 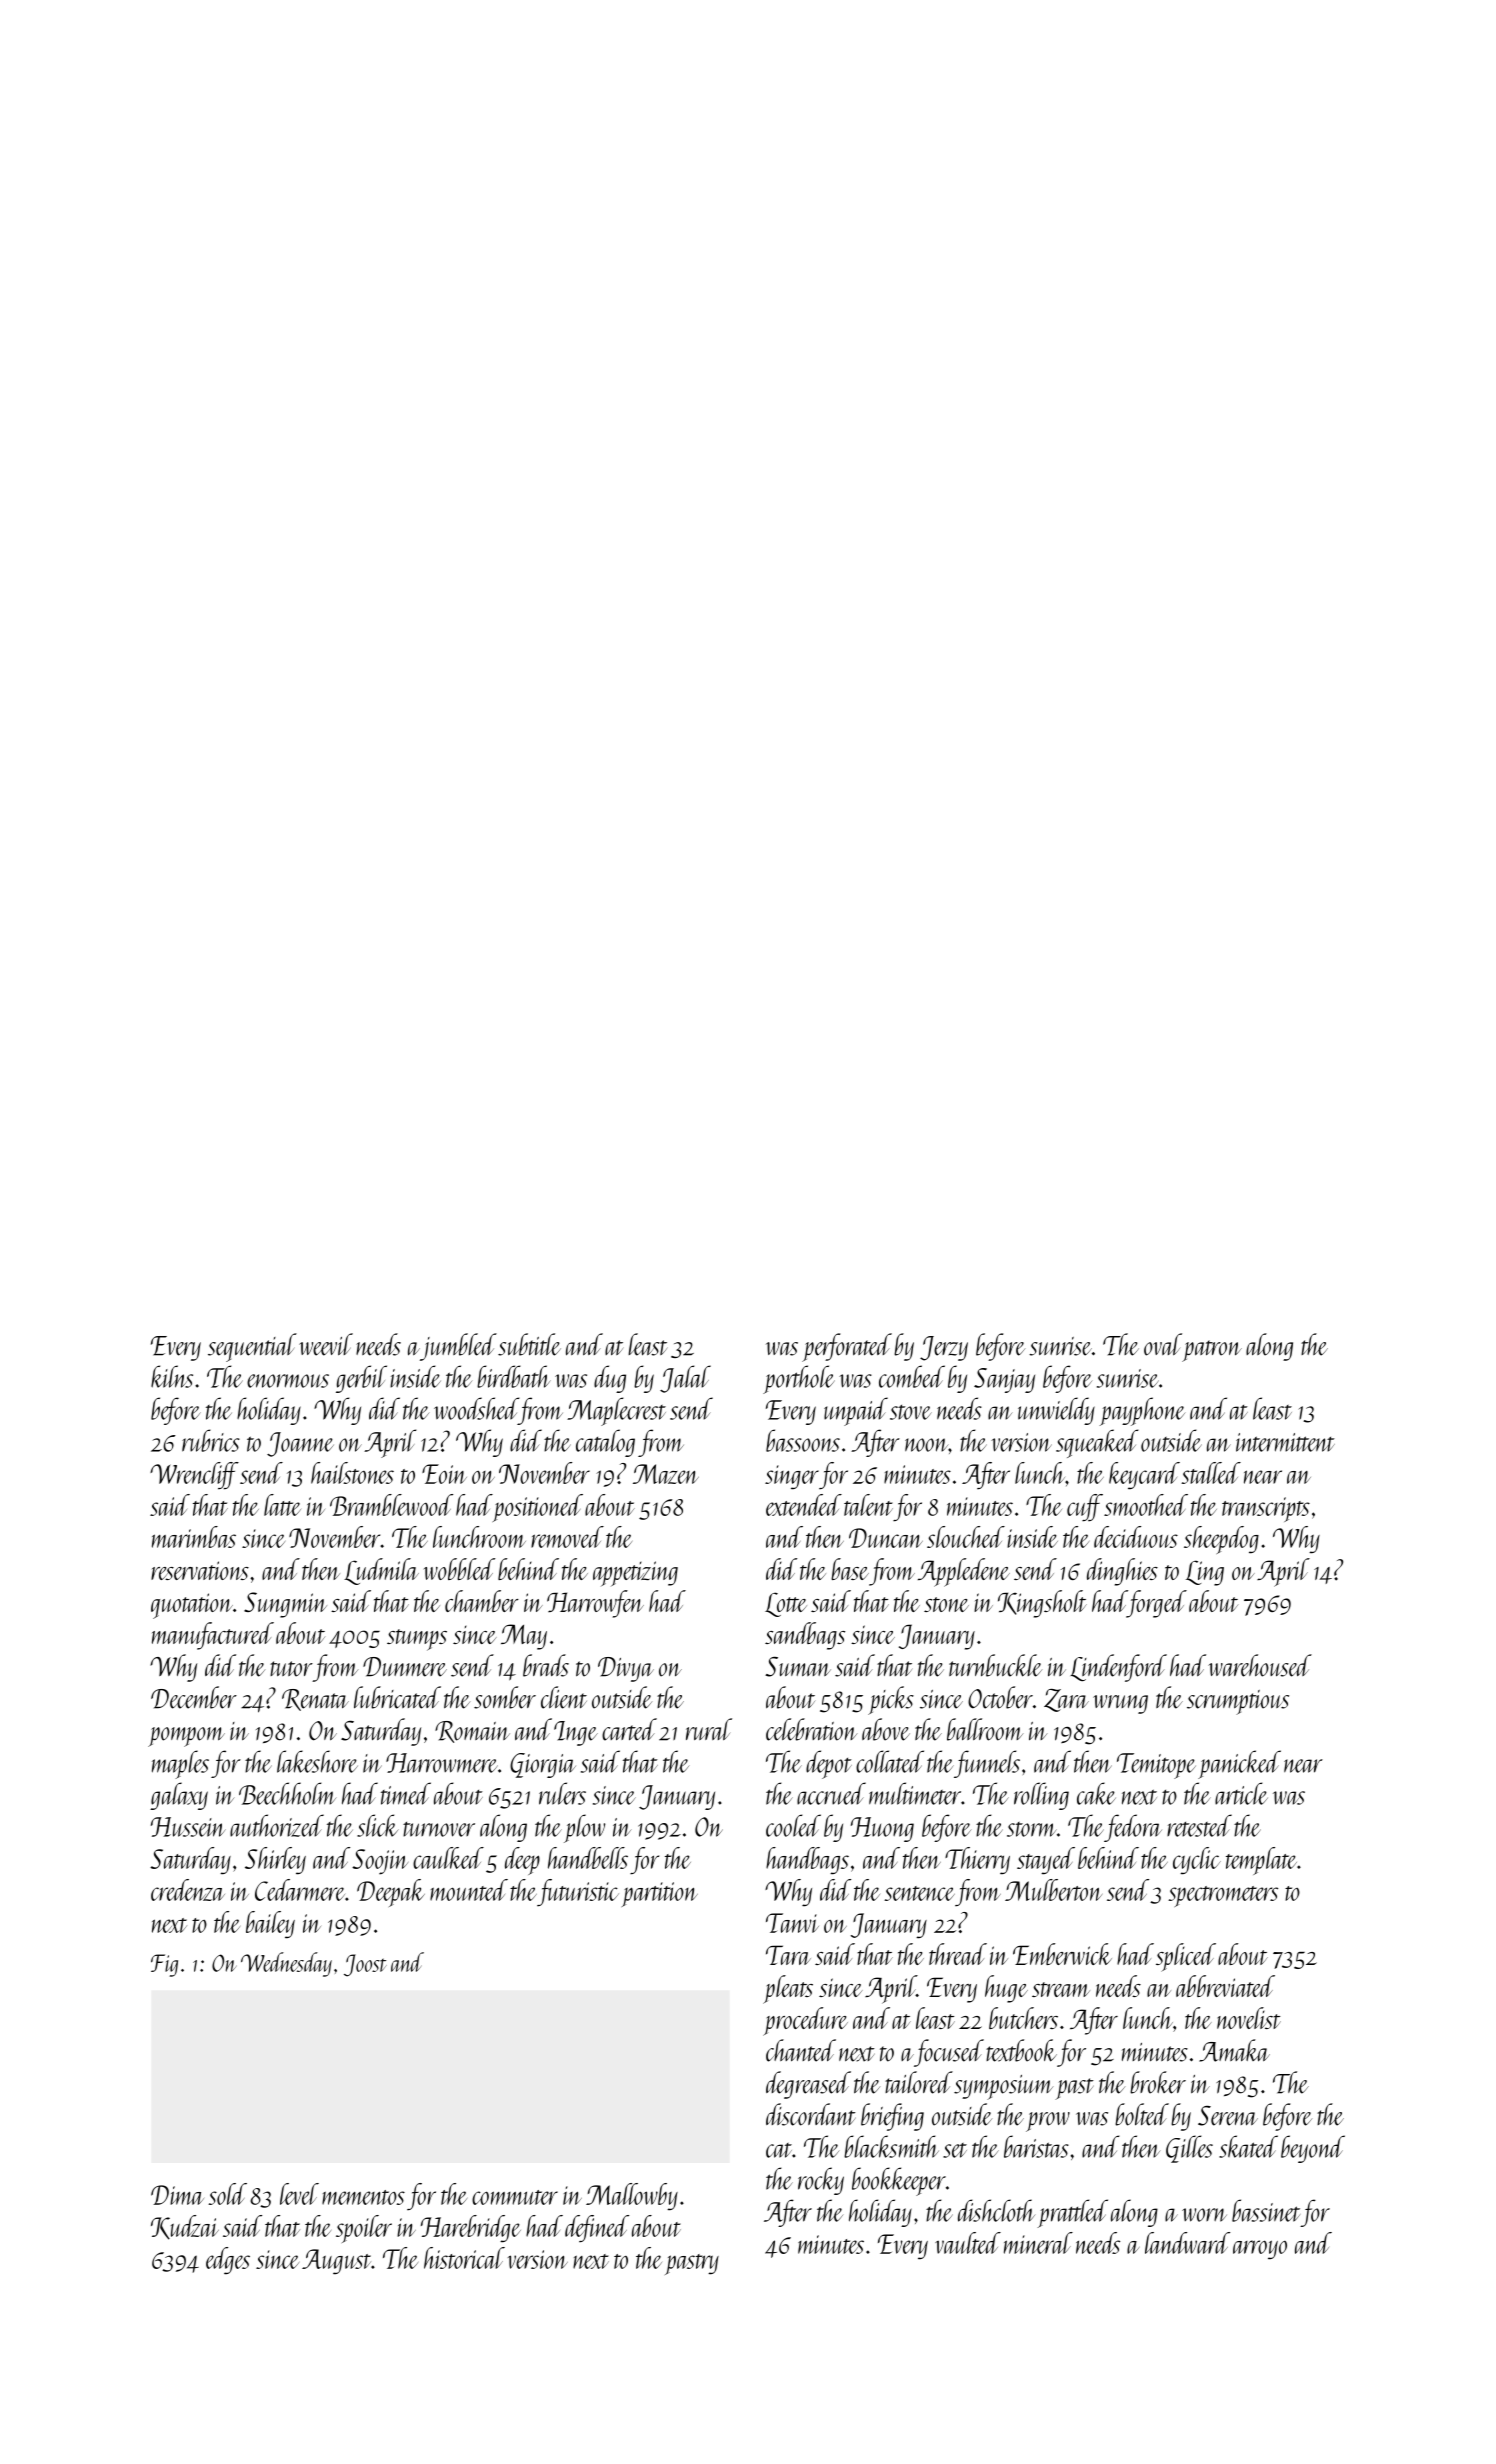 I want to click on bassoons, so click(x=803, y=1440).
